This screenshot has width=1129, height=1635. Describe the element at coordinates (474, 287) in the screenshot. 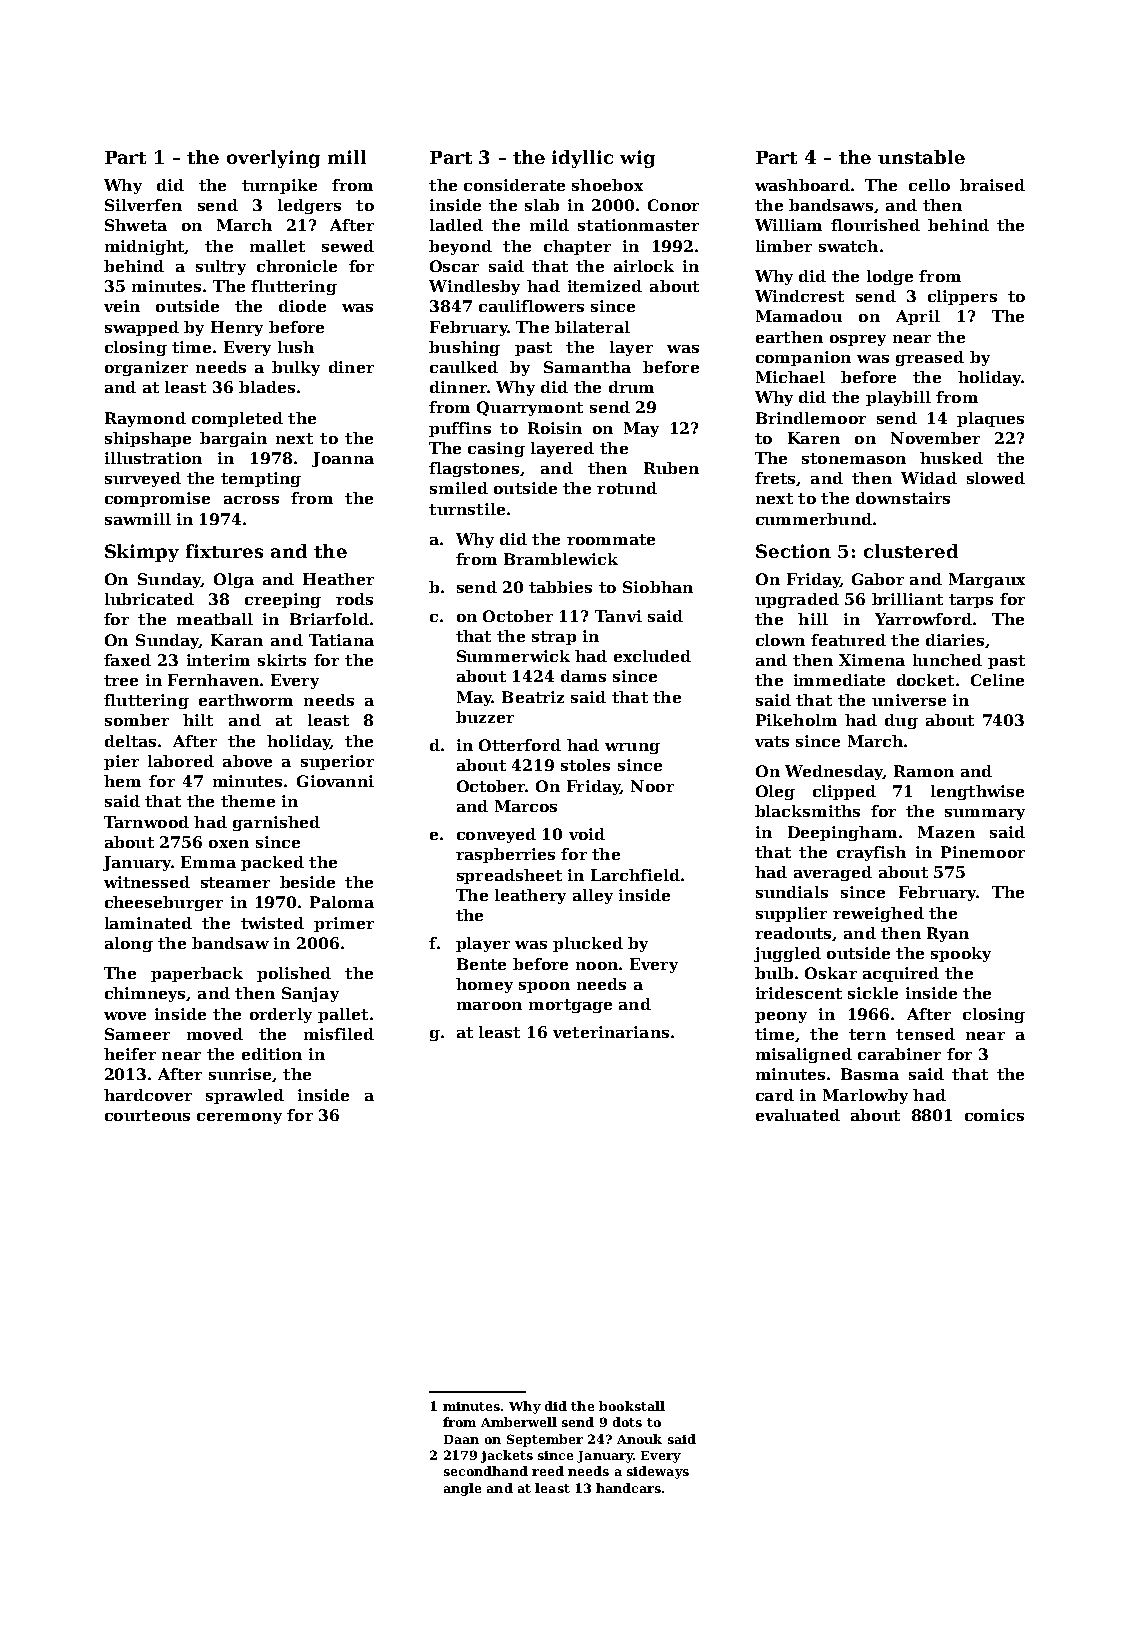

I see `Windlesby` at that location.
